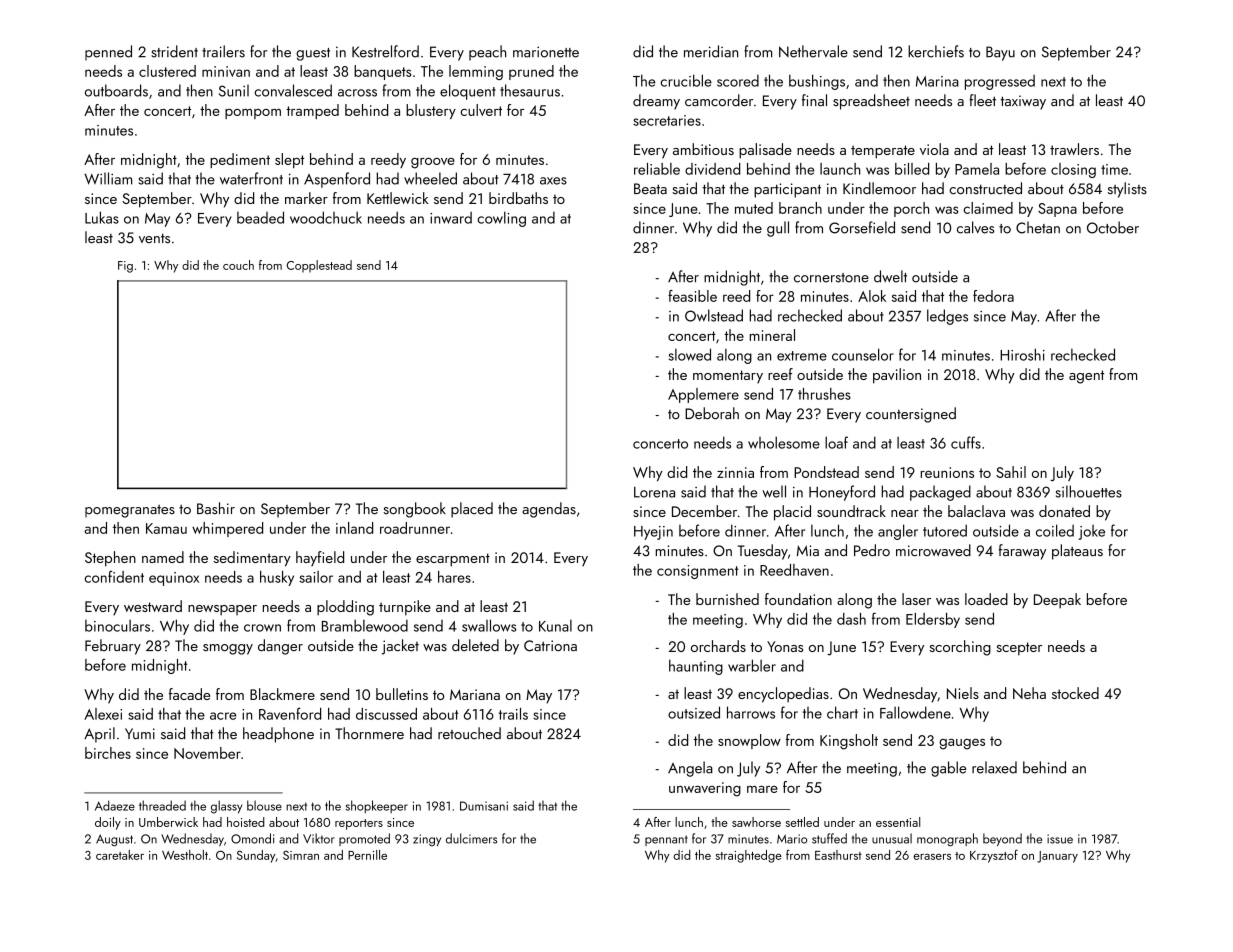  What do you see at coordinates (216, 508) in the document?
I see `Bashir` at bounding box center [216, 508].
